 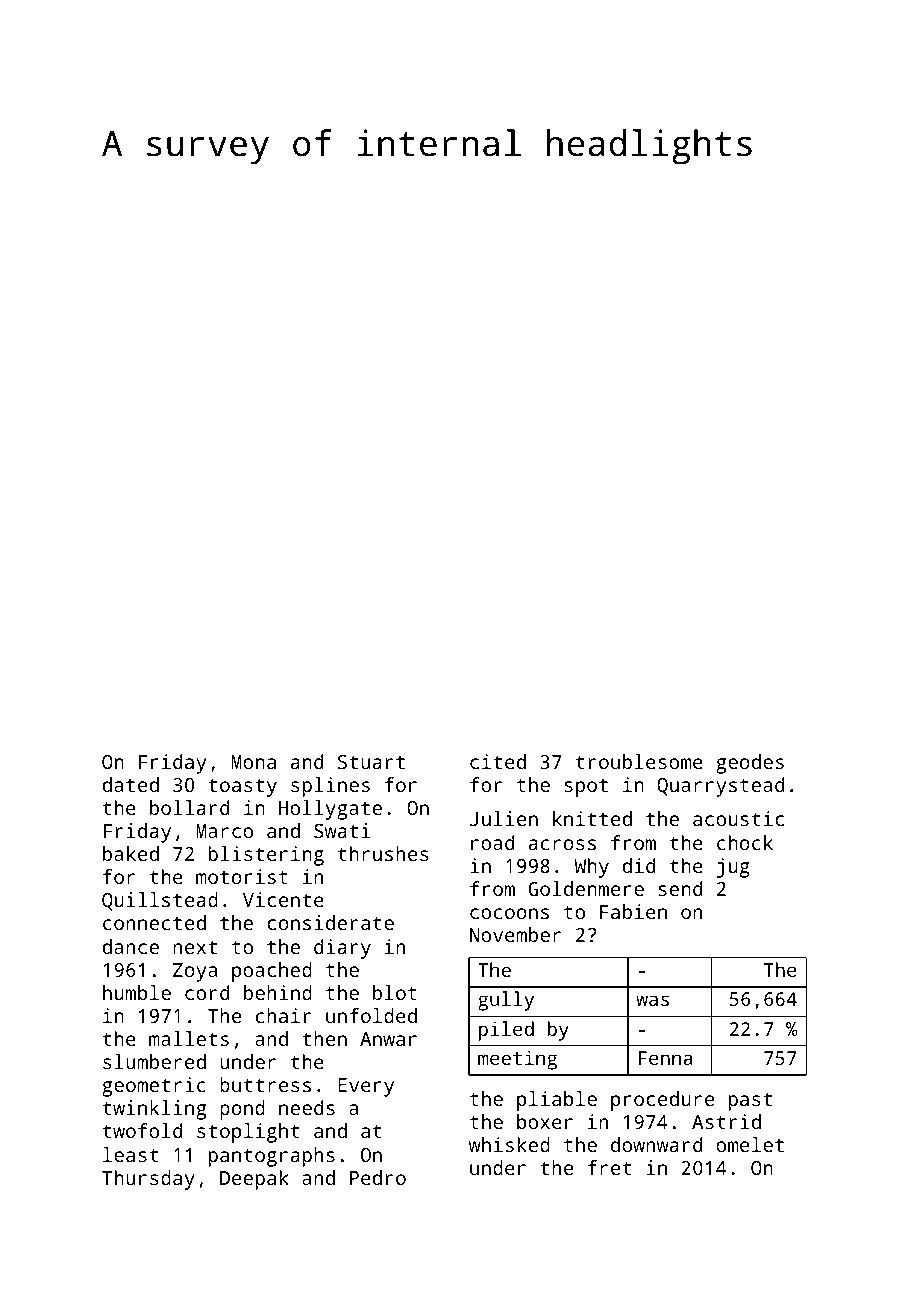 What do you see at coordinates (189, 1038) in the document?
I see `mallets` at bounding box center [189, 1038].
